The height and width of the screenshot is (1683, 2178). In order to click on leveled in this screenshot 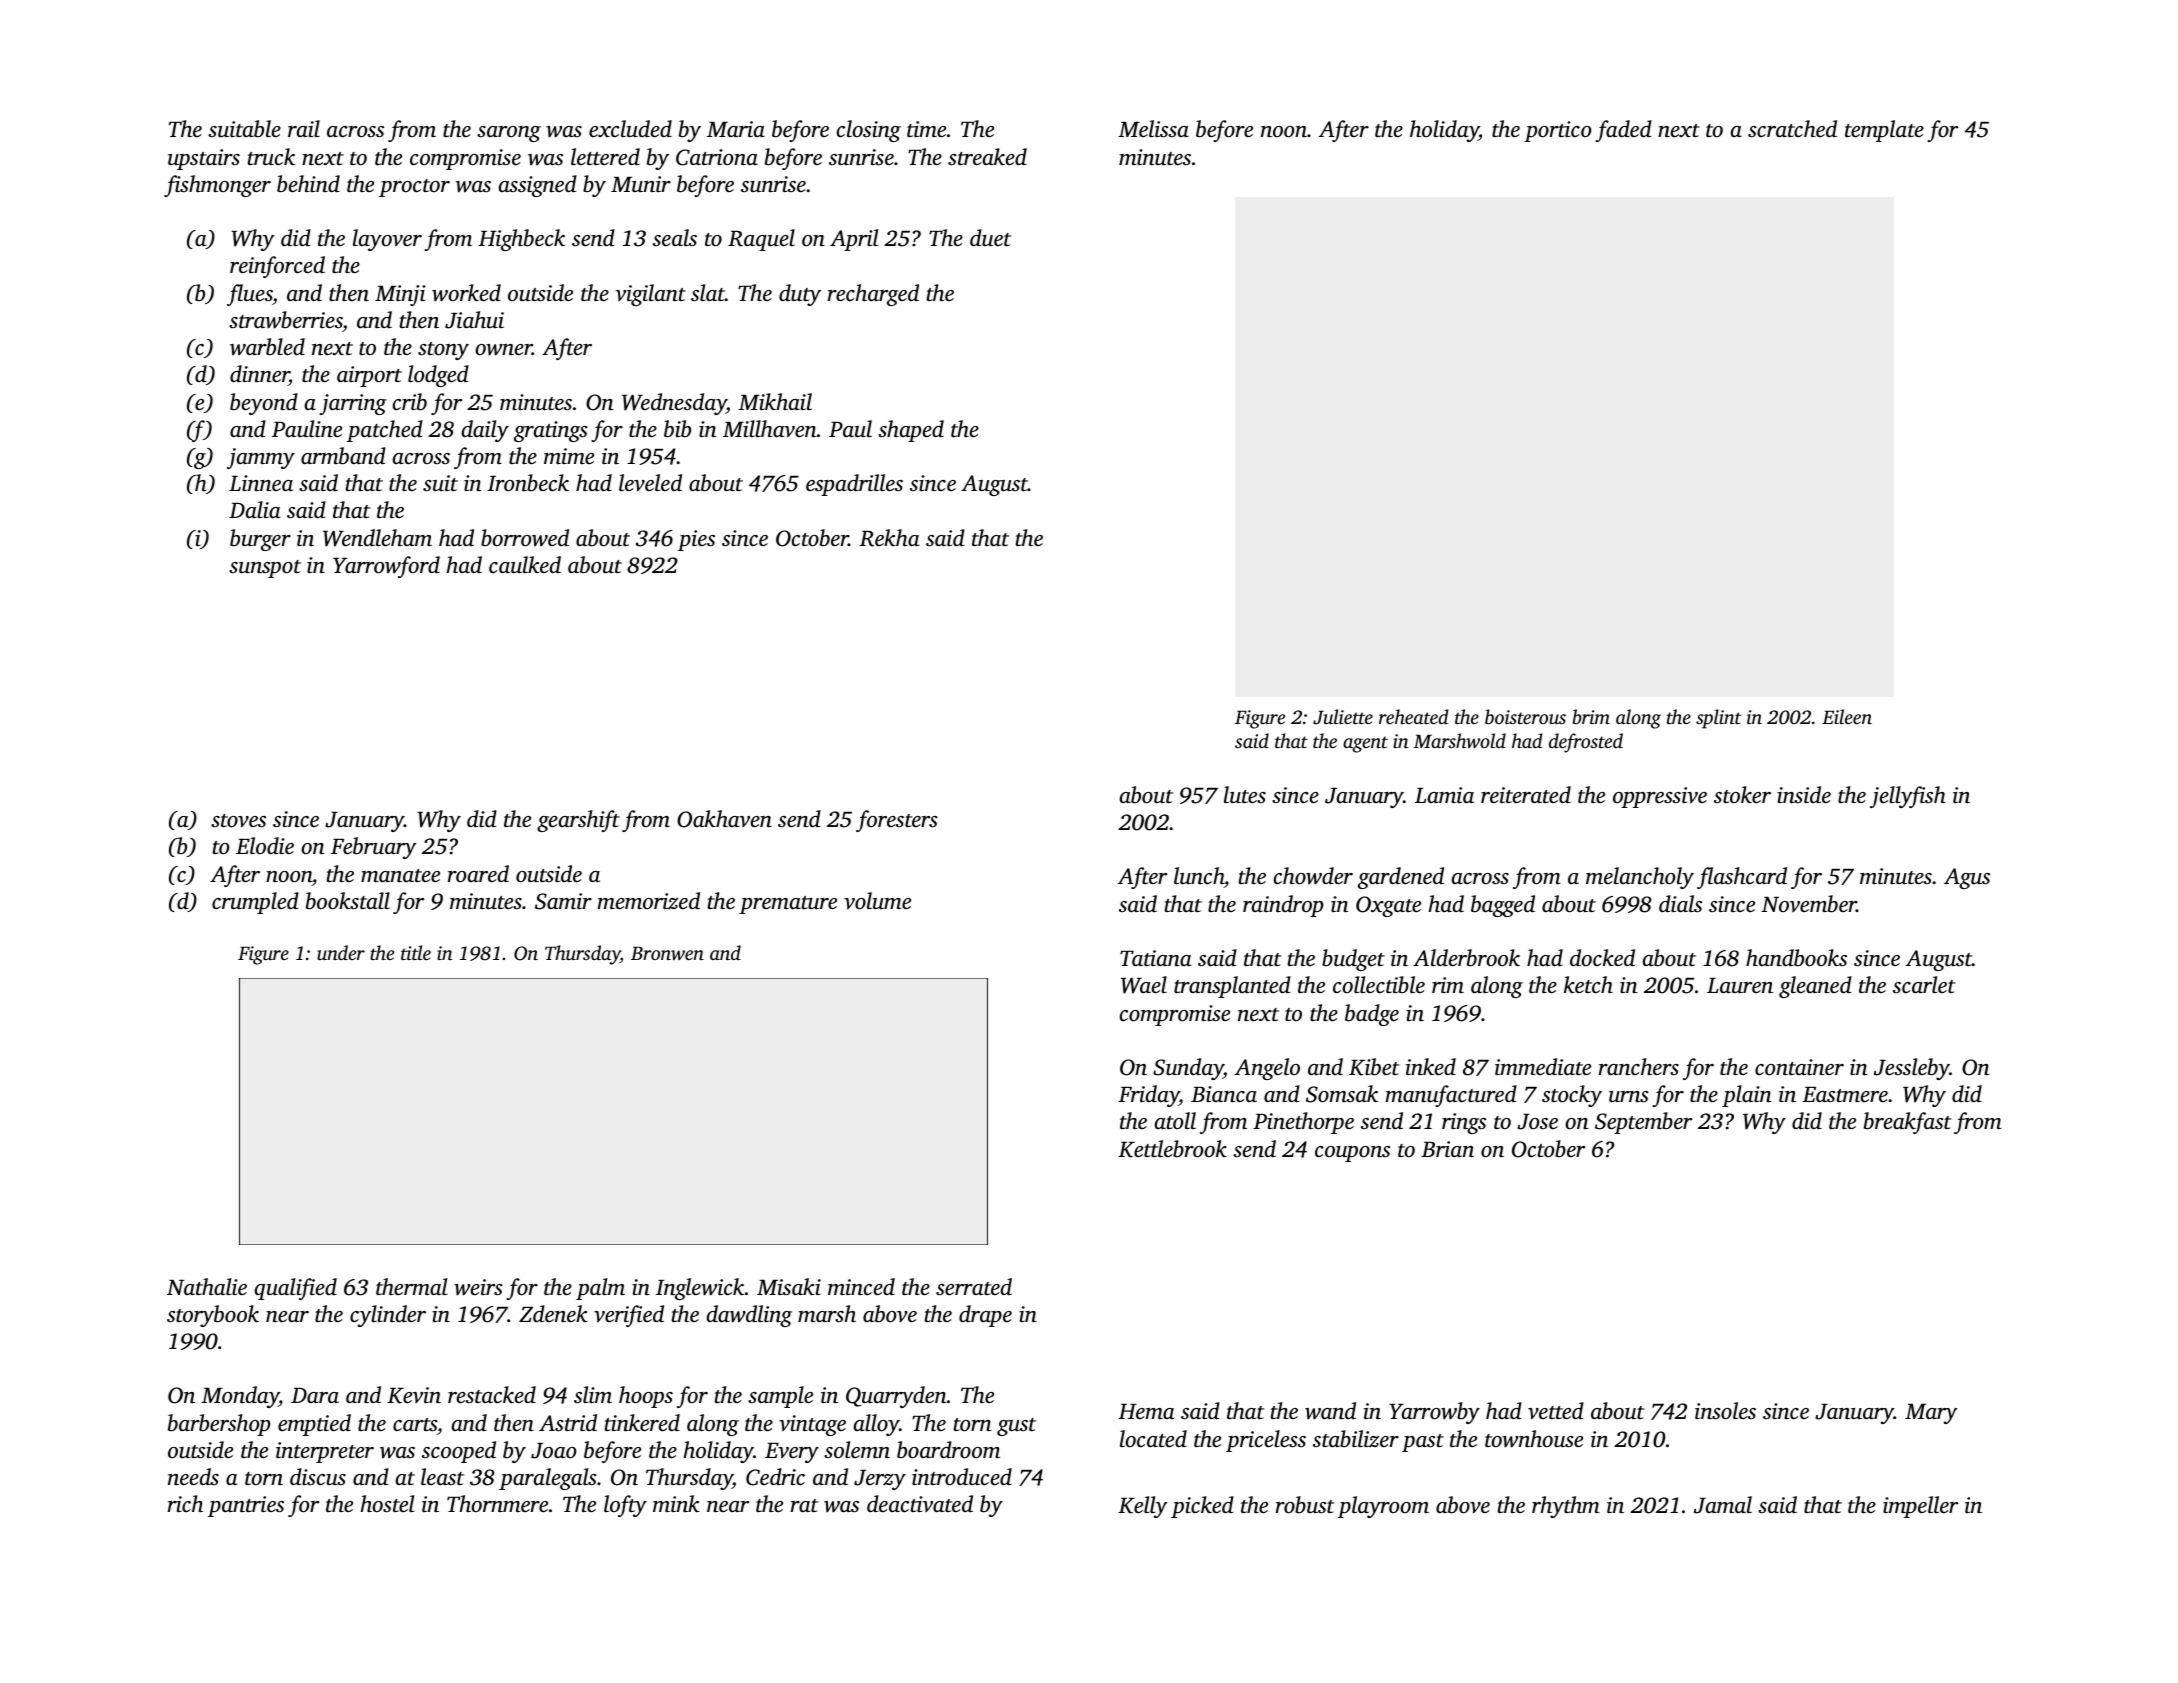, I will do `click(650, 483)`.
